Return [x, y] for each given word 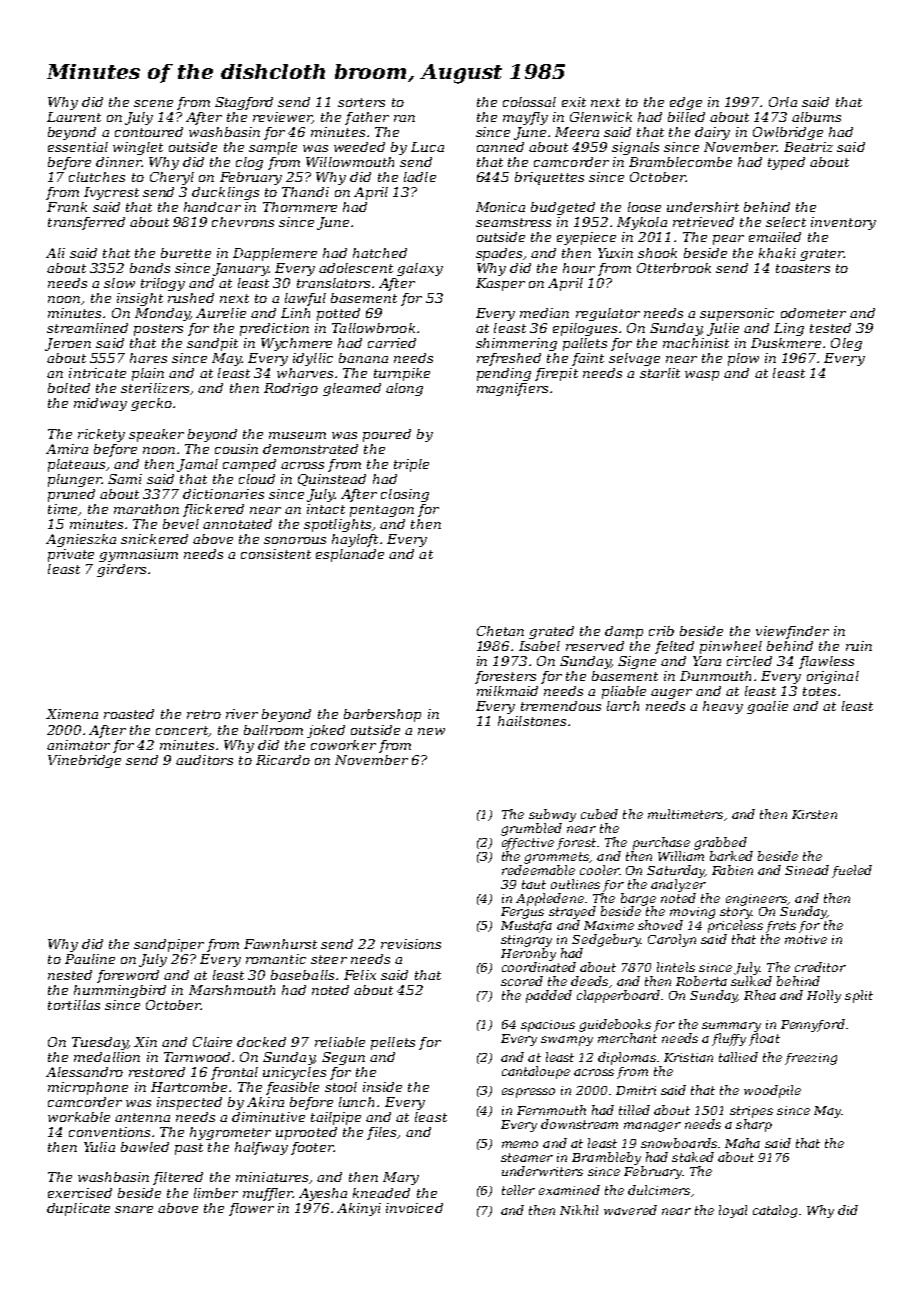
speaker [156, 435]
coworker [343, 745]
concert [182, 730]
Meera [577, 132]
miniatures [272, 1177]
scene [153, 103]
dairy [712, 133]
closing [405, 495]
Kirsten [814, 814]
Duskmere [786, 343]
